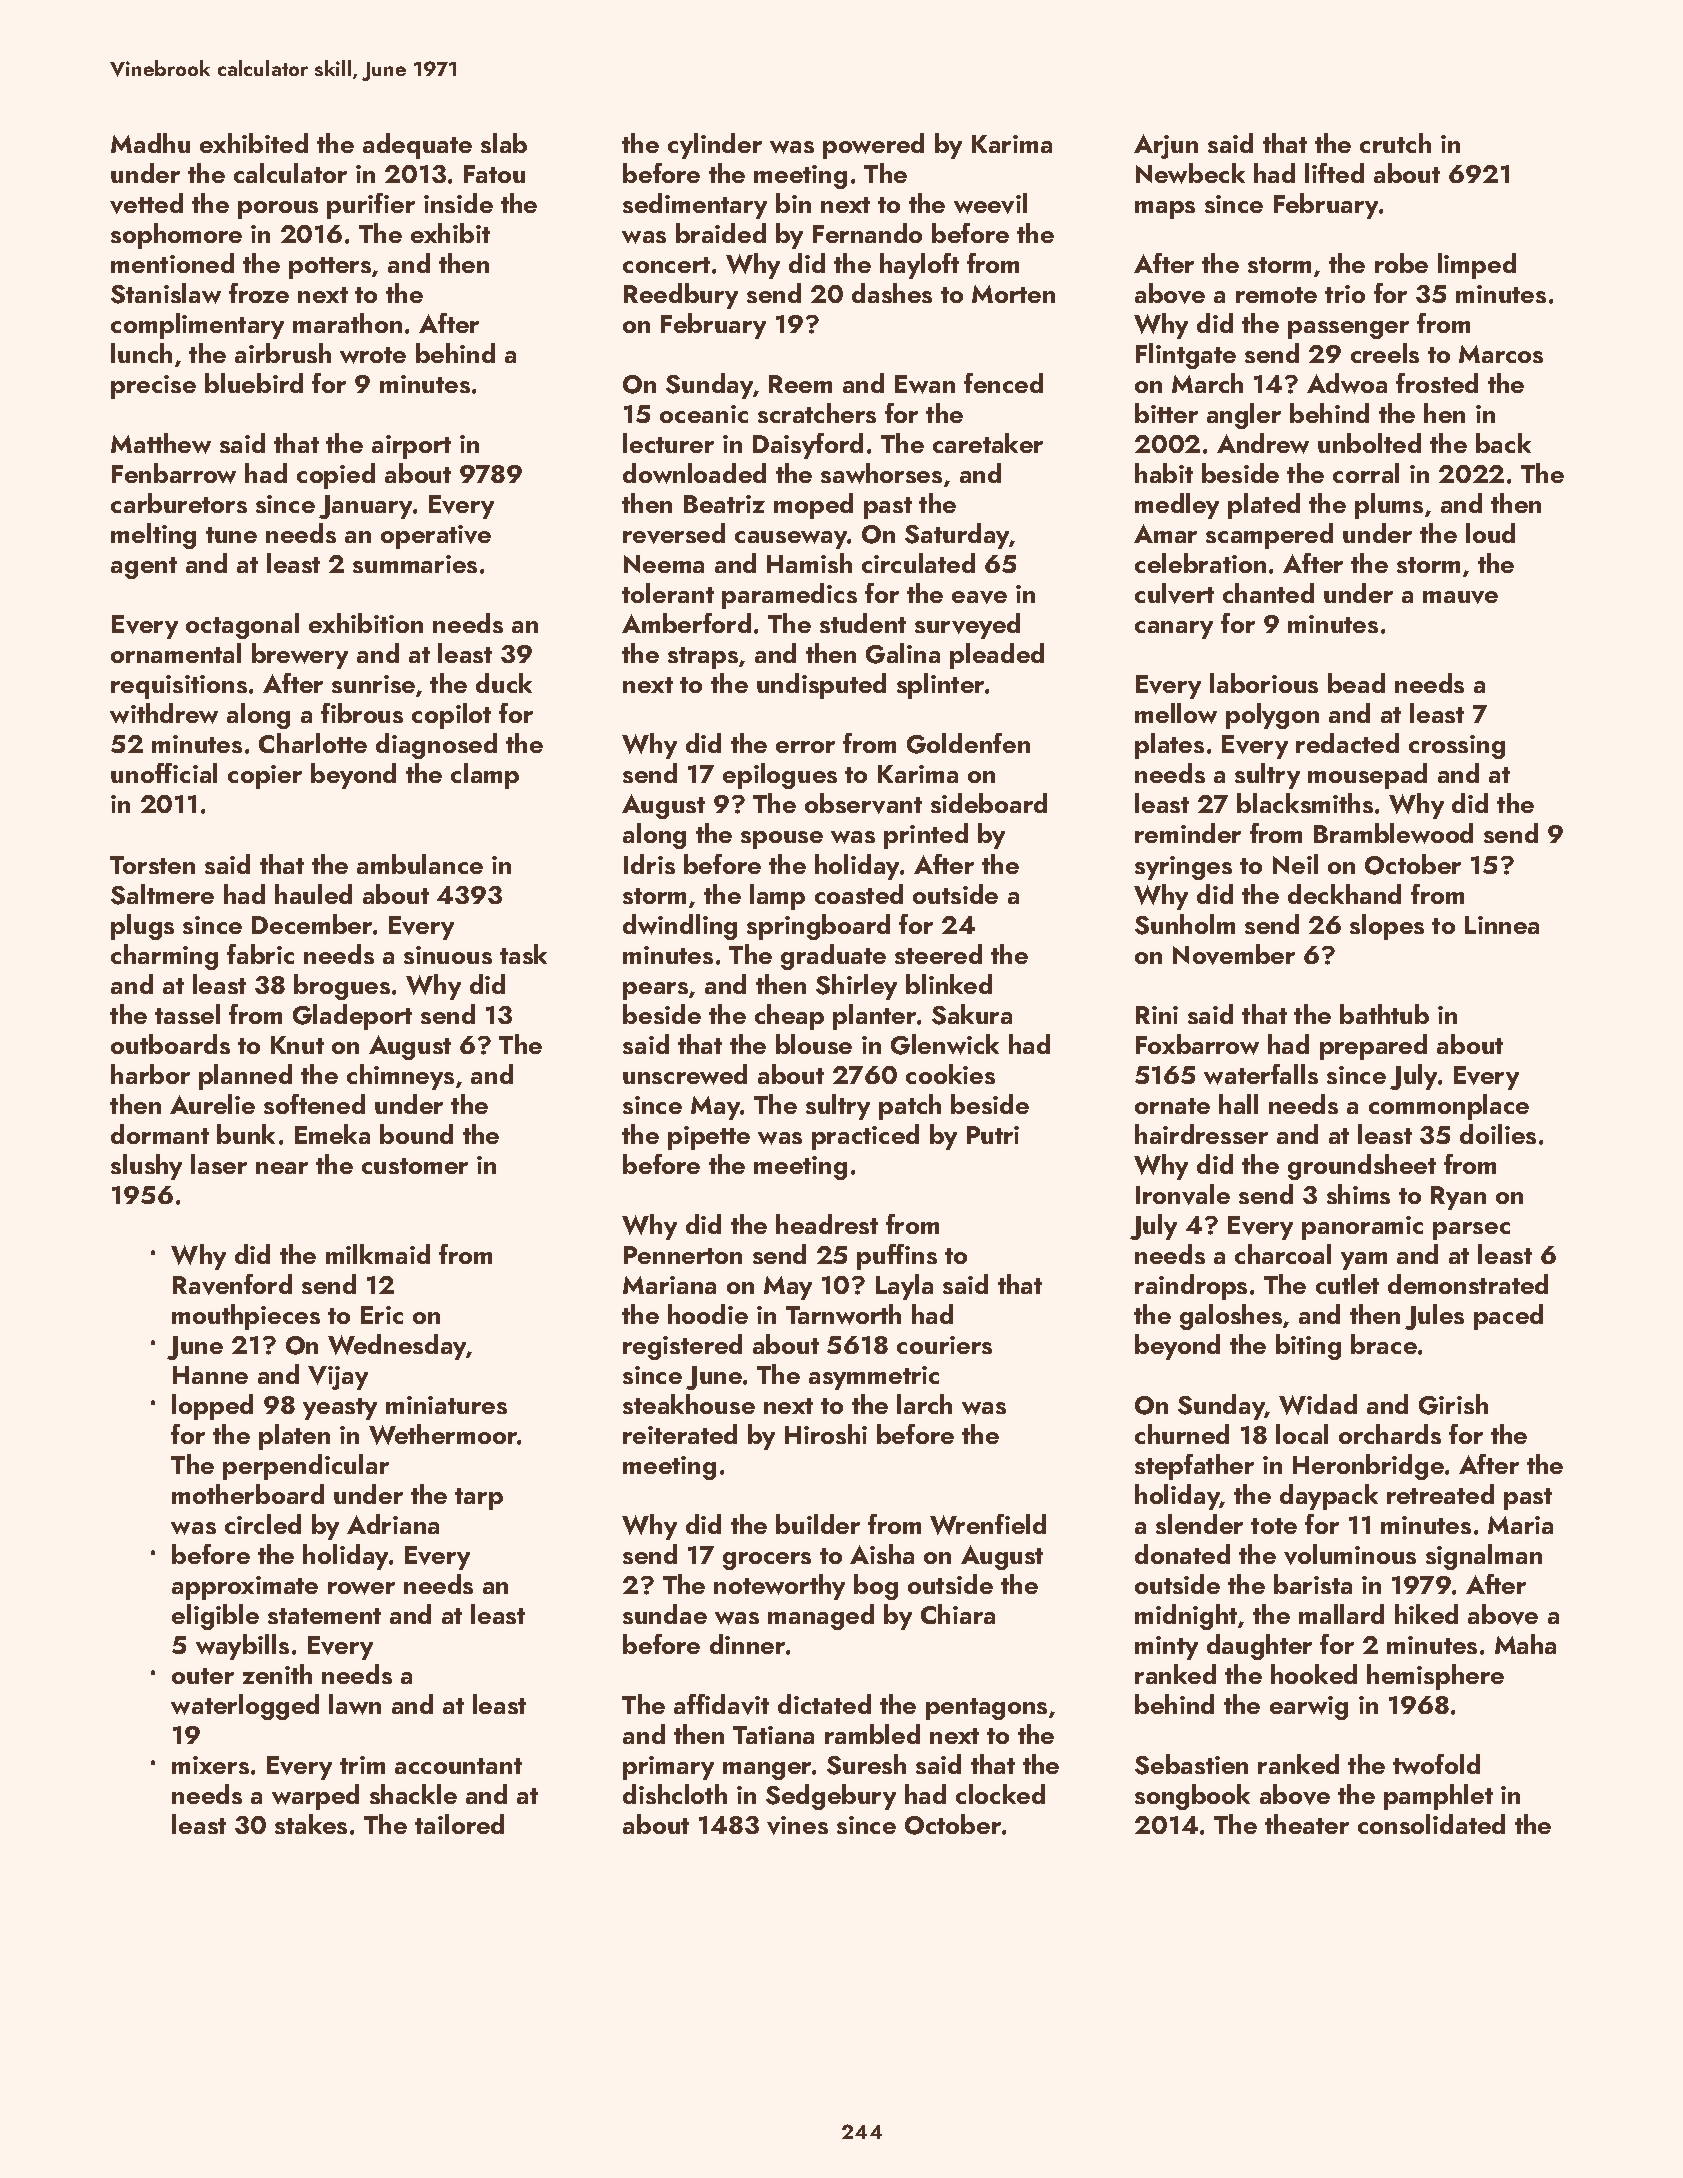 The image size is (1683, 2178). Describe the element at coordinates (873, 146) in the screenshot. I see `powered` at that location.
